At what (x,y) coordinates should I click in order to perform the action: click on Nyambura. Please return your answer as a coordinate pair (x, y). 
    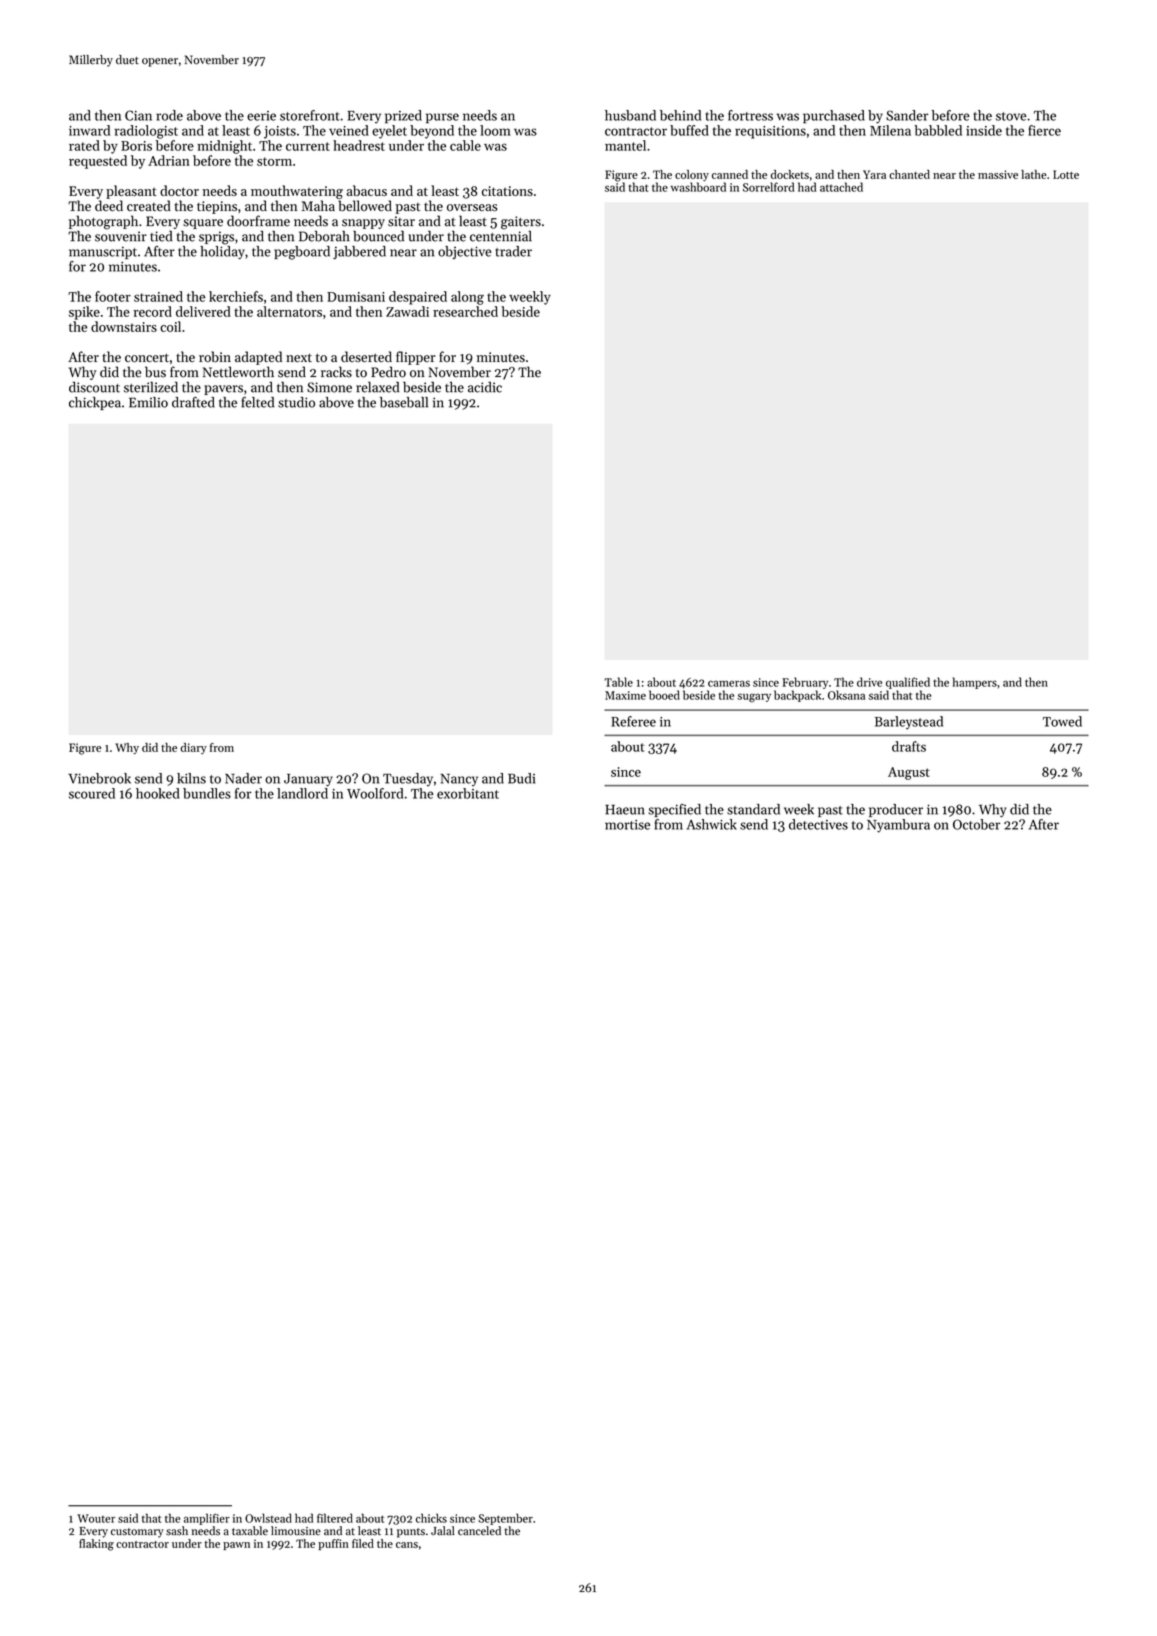
    Looking at the image, I should click on (898, 826).
